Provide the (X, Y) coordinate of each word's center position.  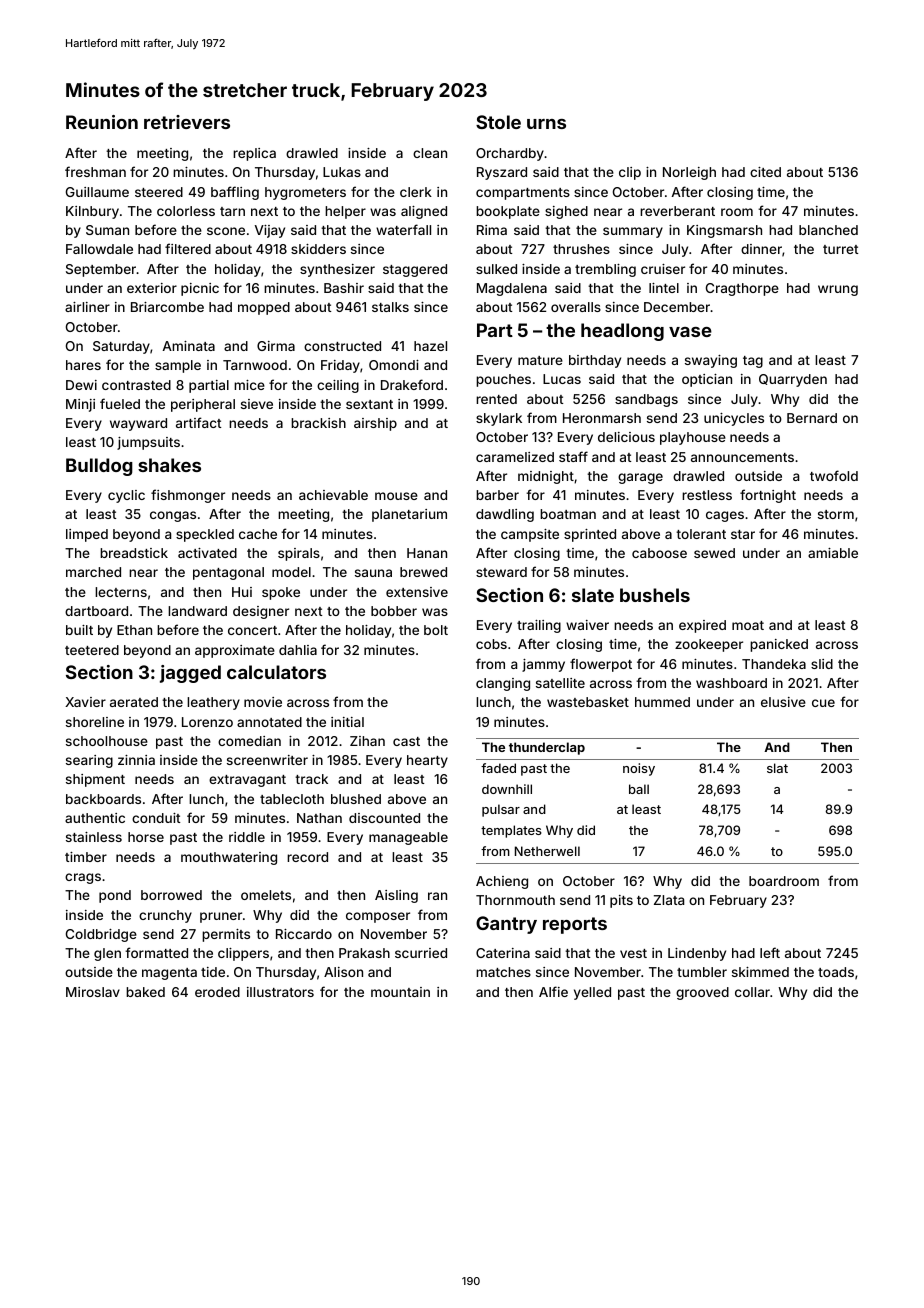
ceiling (338, 386)
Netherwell (547, 851)
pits (621, 901)
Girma (276, 346)
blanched (828, 230)
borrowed (171, 895)
